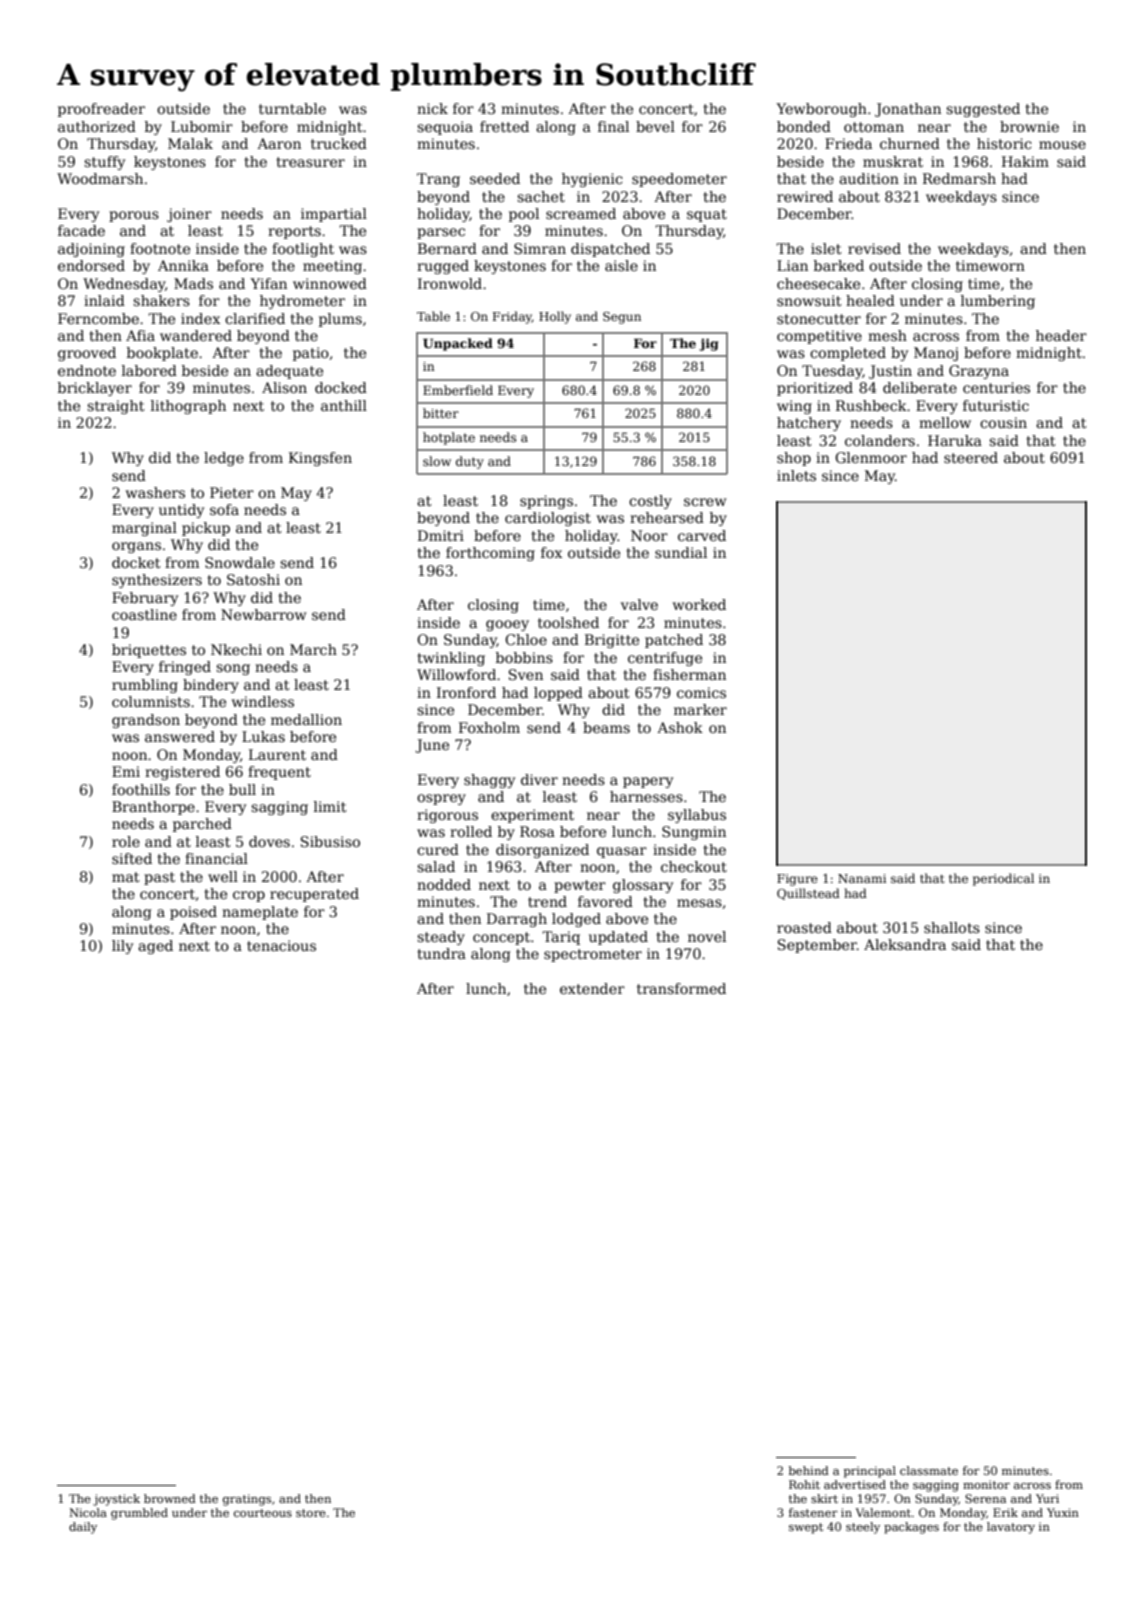 The image size is (1144, 1618). Describe the element at coordinates (470, 462) in the image. I see `duty` at that location.
